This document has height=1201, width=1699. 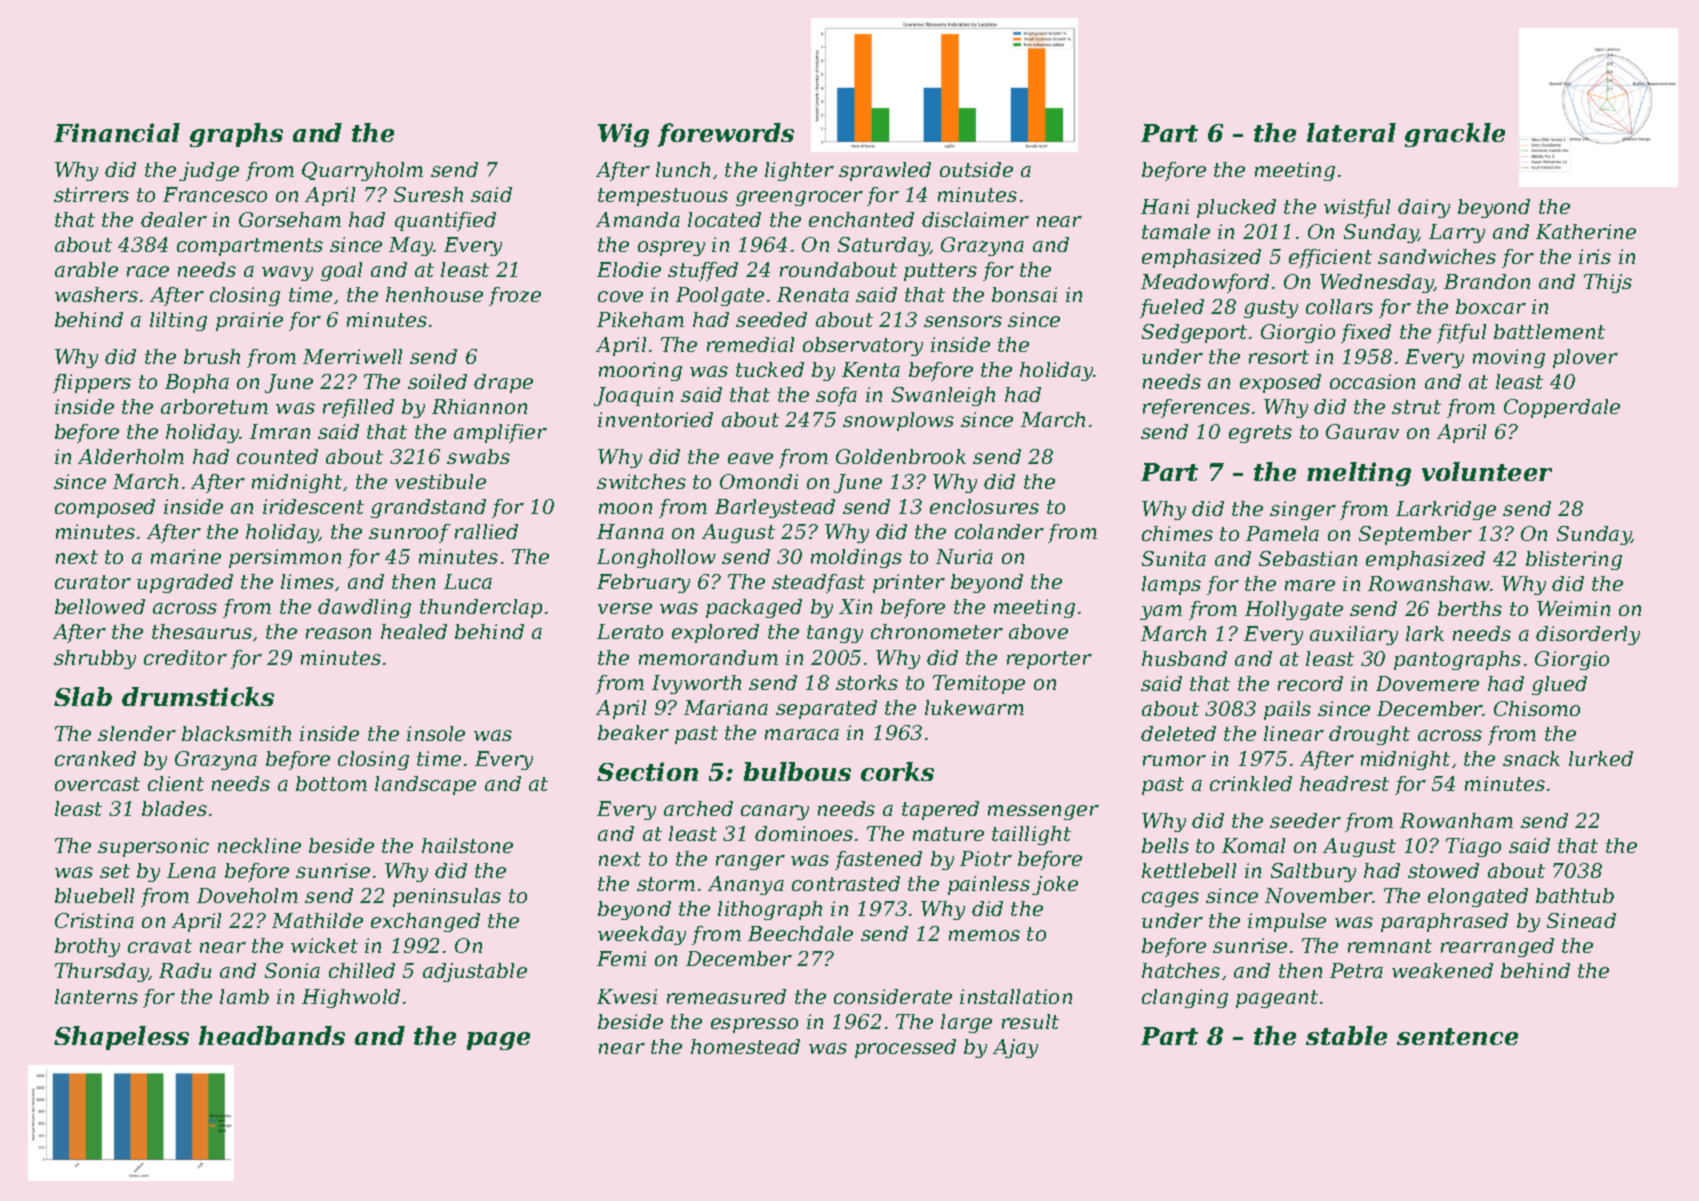 What do you see at coordinates (117, 132) in the document?
I see `Financial` at bounding box center [117, 132].
